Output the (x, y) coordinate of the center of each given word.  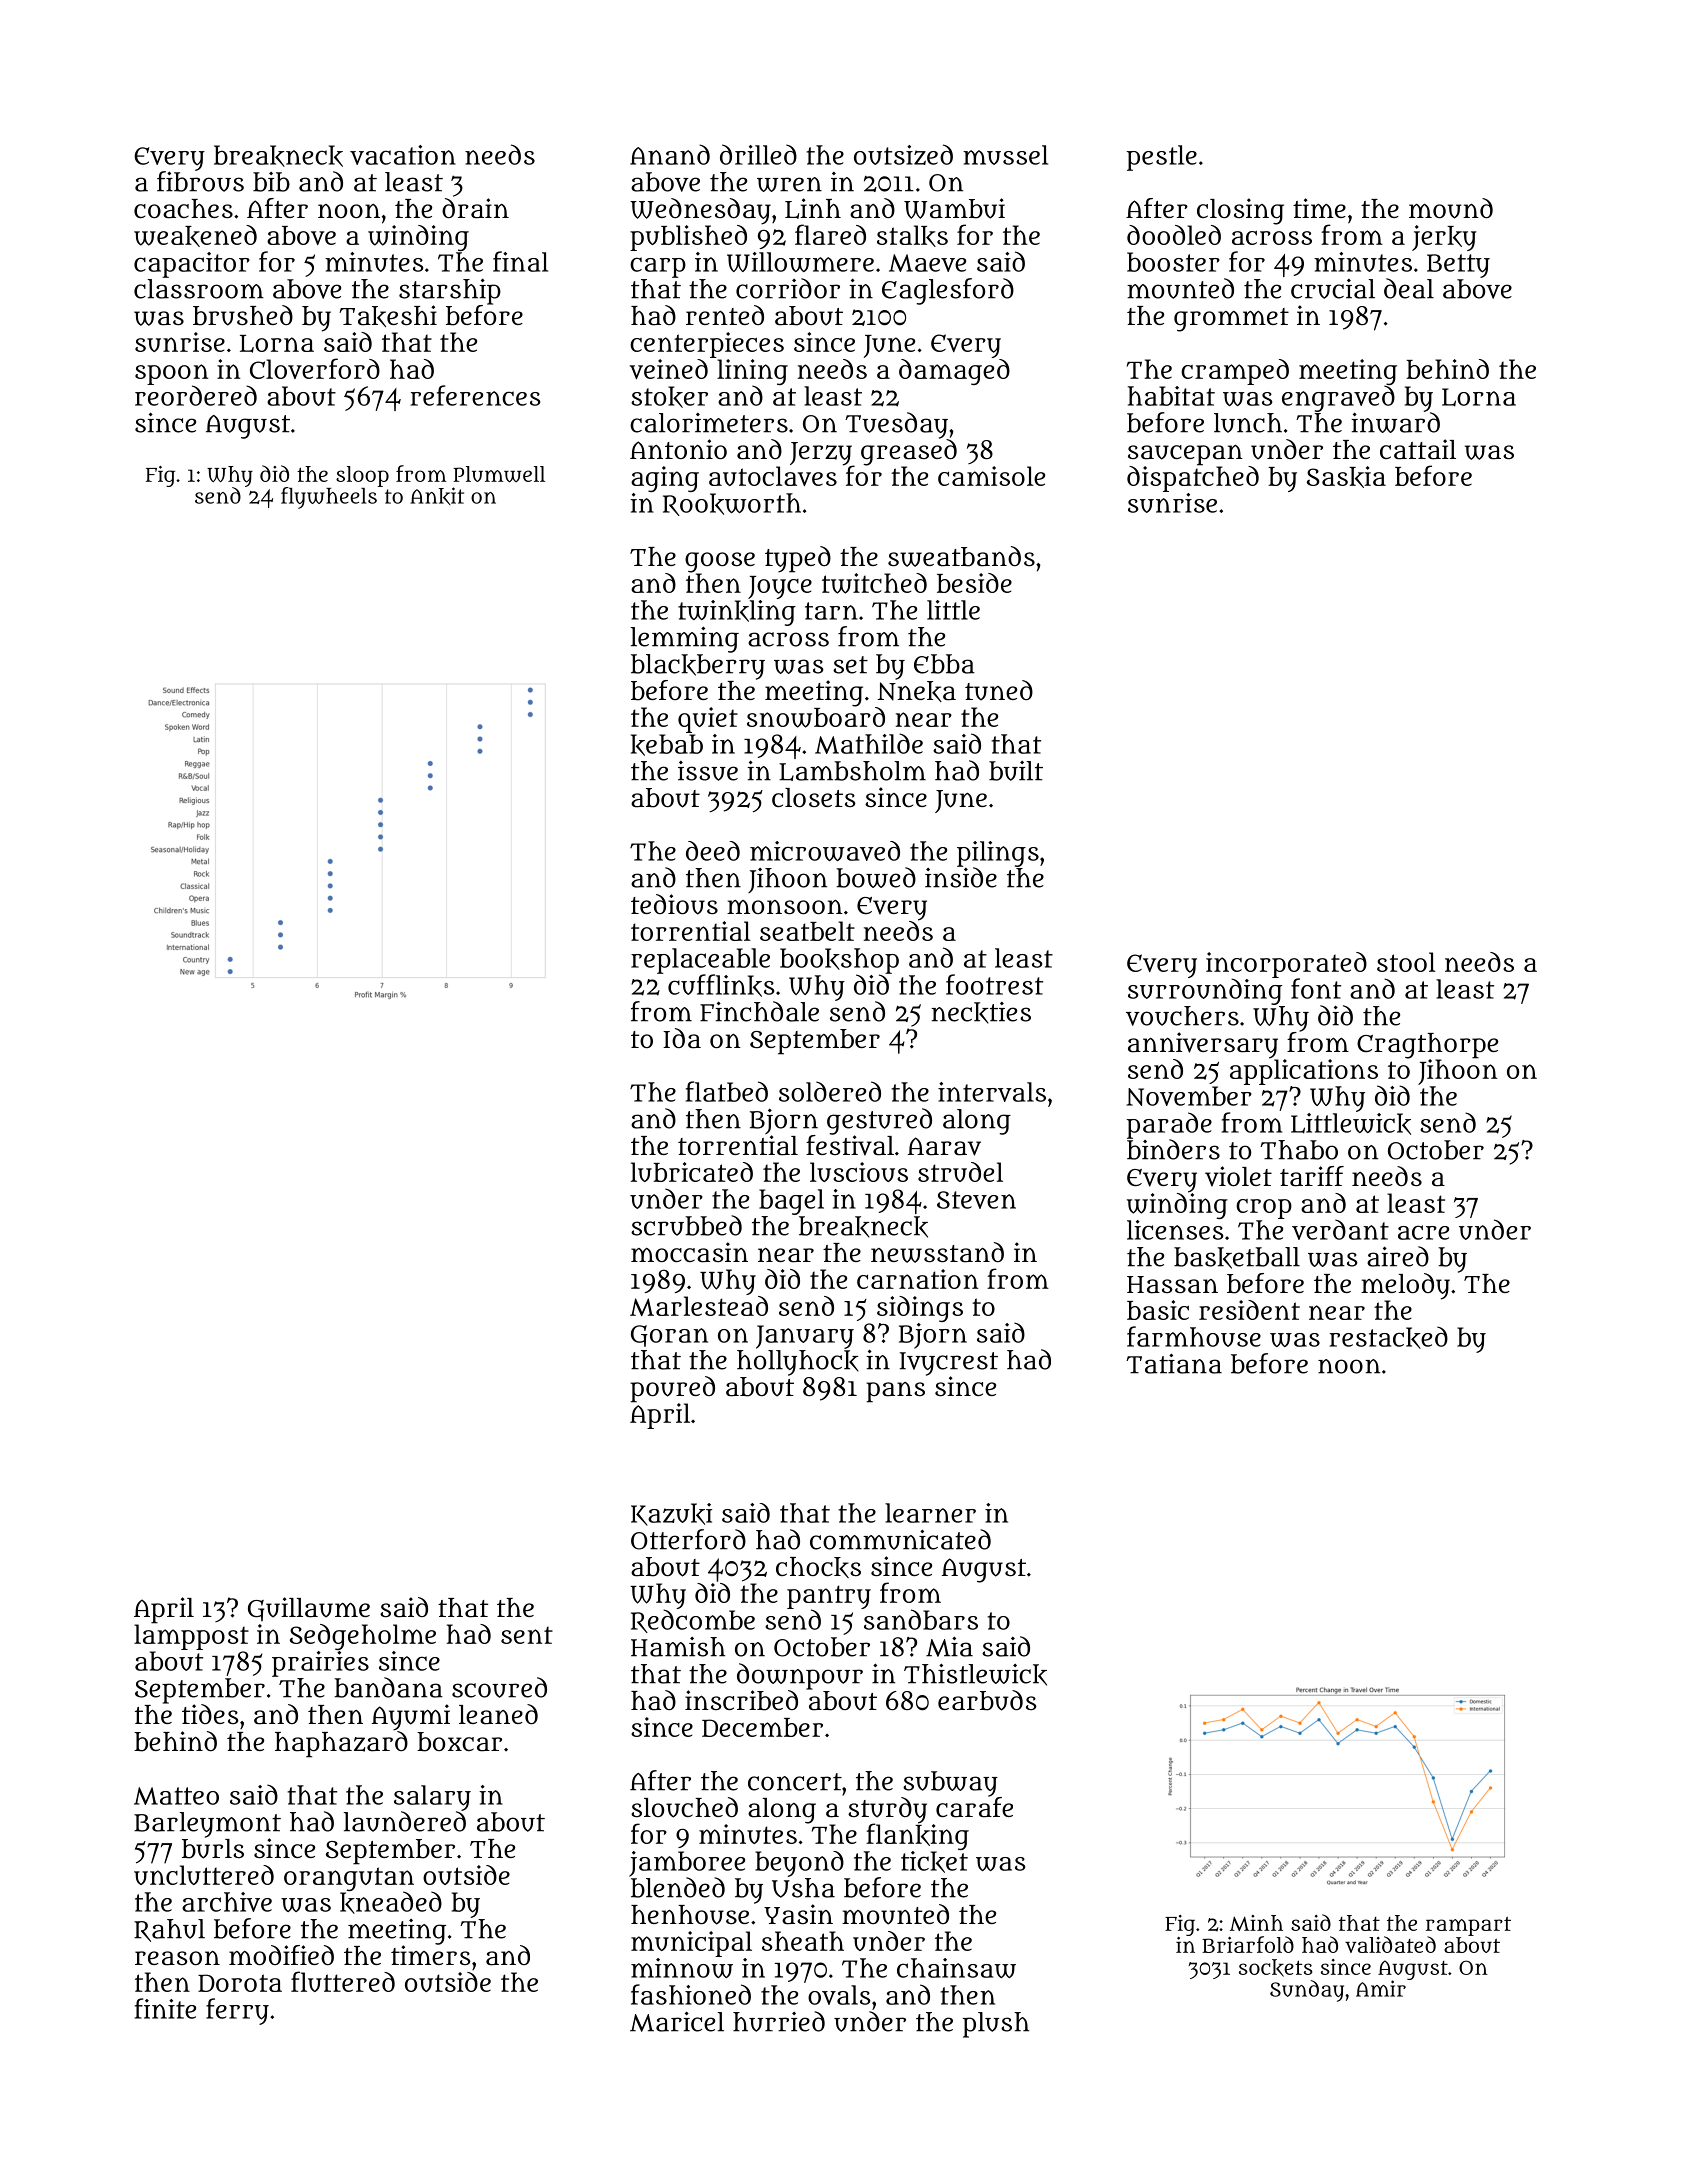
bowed (876, 877)
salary (432, 1798)
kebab (667, 745)
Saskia (1346, 477)
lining (752, 372)
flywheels (329, 498)
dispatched (1193, 478)
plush (996, 2025)
